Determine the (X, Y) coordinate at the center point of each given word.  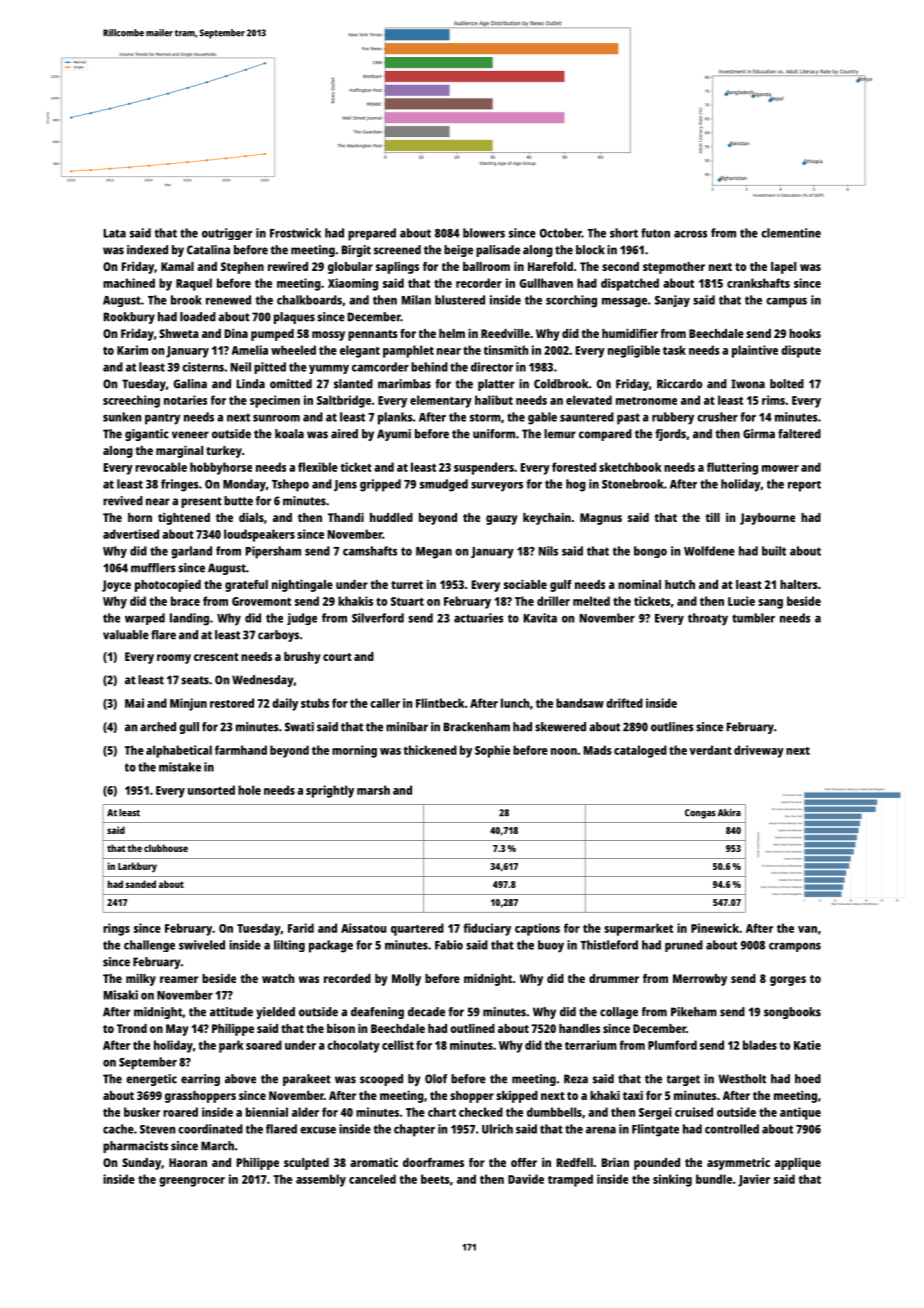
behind (429, 367)
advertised (131, 534)
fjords (670, 435)
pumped (272, 335)
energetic (151, 1080)
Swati (299, 727)
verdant (710, 750)
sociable (525, 584)
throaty (708, 619)
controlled (732, 1129)
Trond (132, 1028)
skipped (517, 1097)
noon (564, 751)
